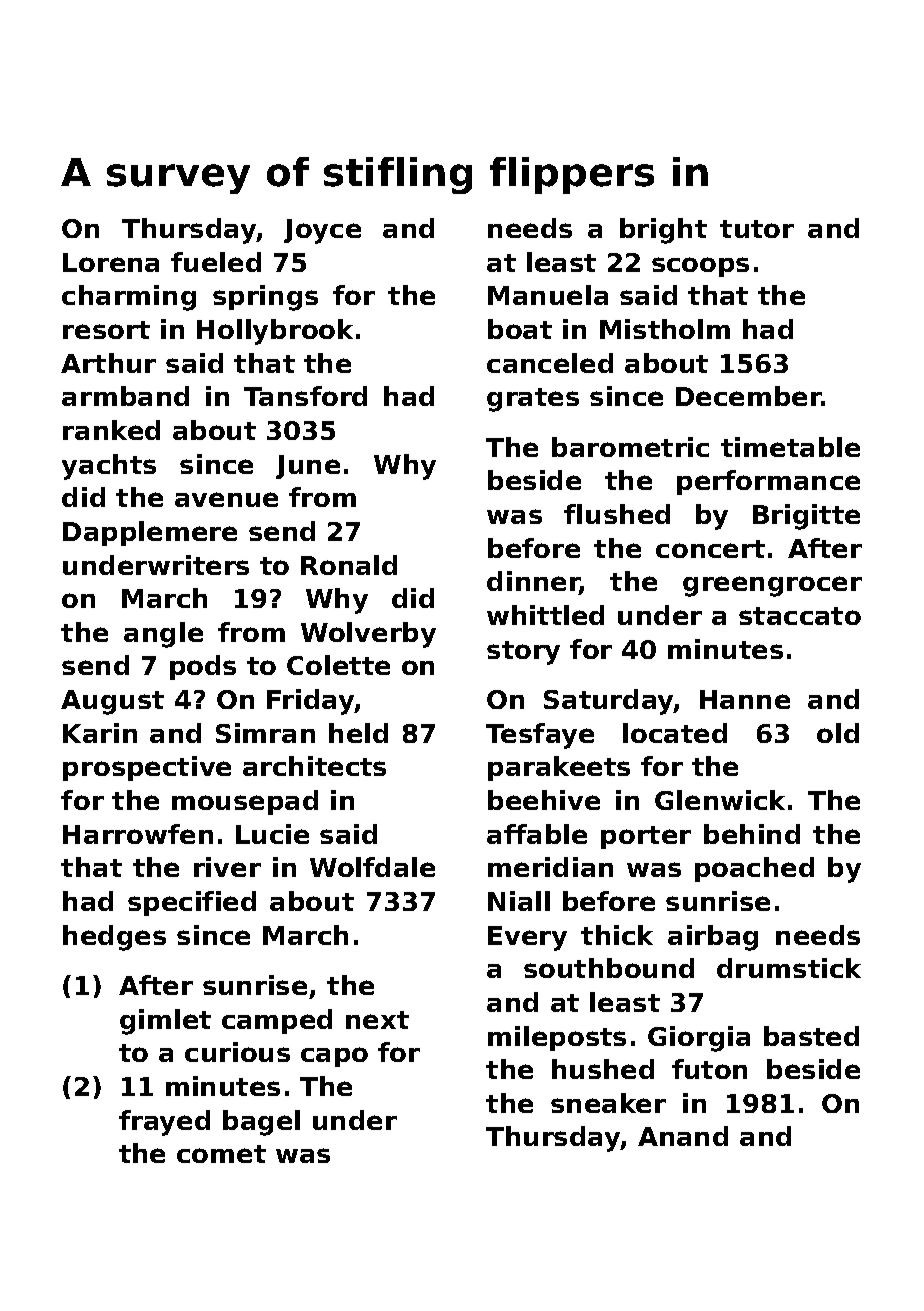 This page has width=924, height=1311. I want to click on bagel, so click(261, 1123).
